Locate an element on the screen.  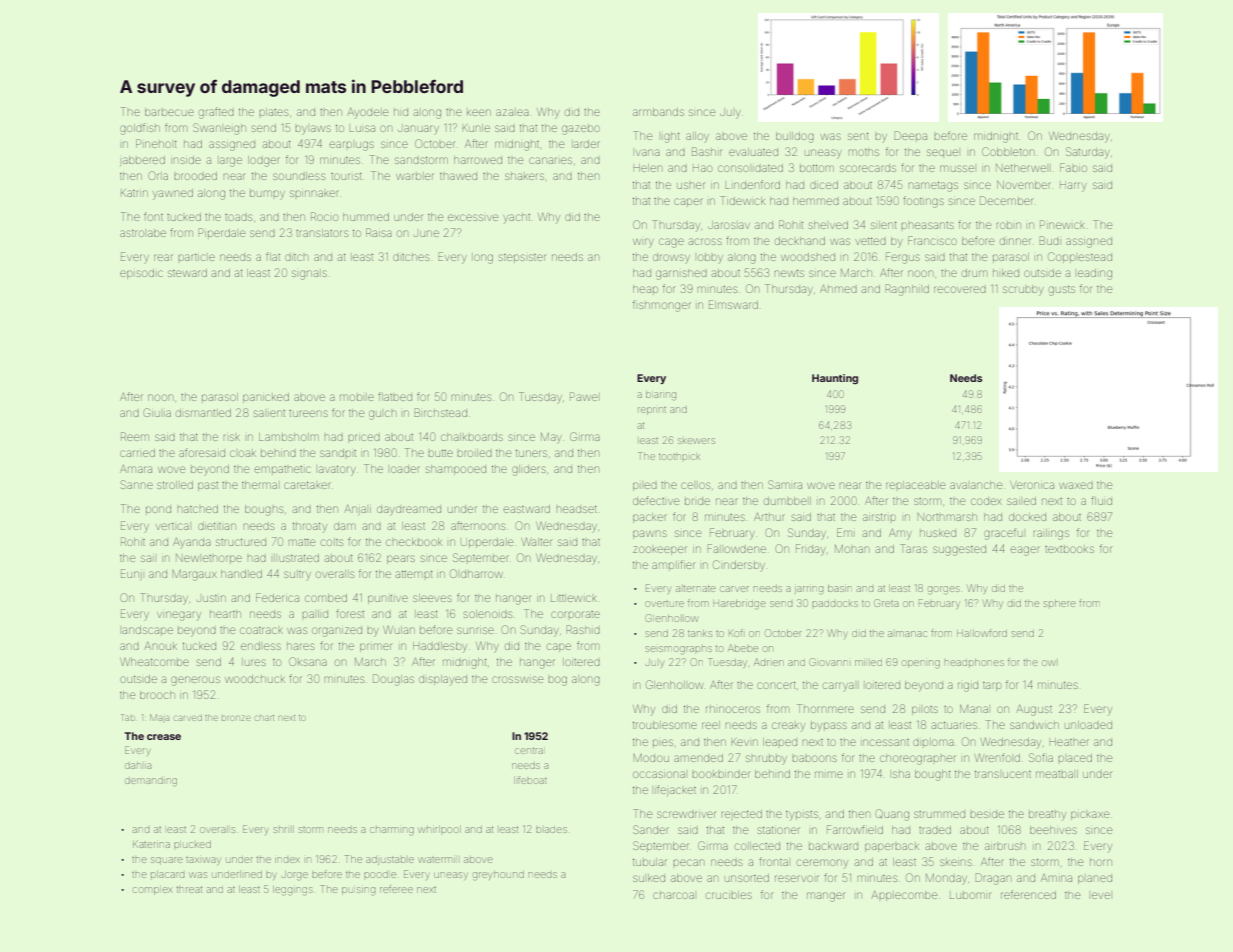
charming is located at coordinates (392, 831).
